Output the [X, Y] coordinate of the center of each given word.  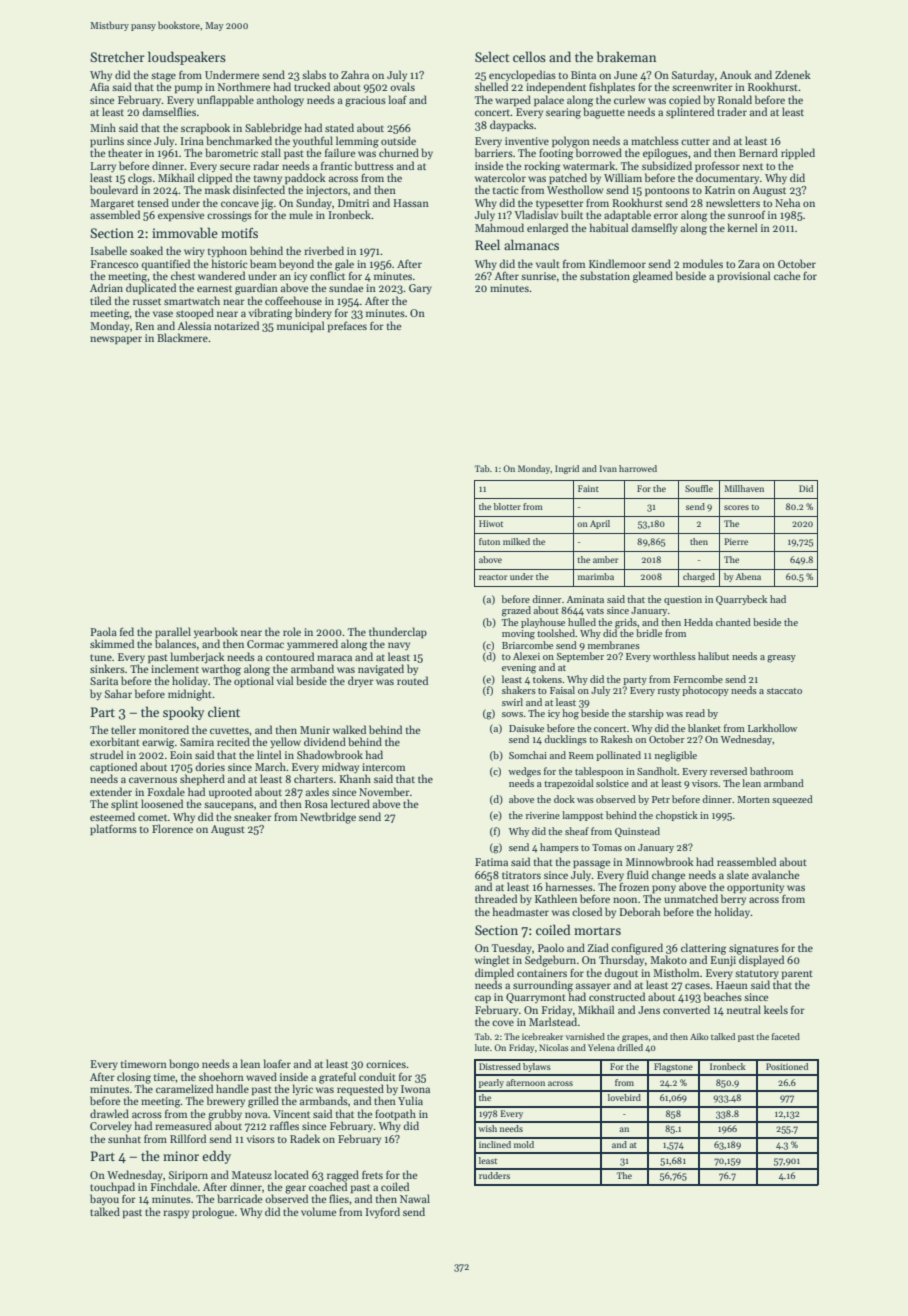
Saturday [693, 75]
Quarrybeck [741, 600]
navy [399, 646]
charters [313, 778]
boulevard [114, 189]
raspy [176, 1214]
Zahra [355, 74]
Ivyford [383, 1212]
